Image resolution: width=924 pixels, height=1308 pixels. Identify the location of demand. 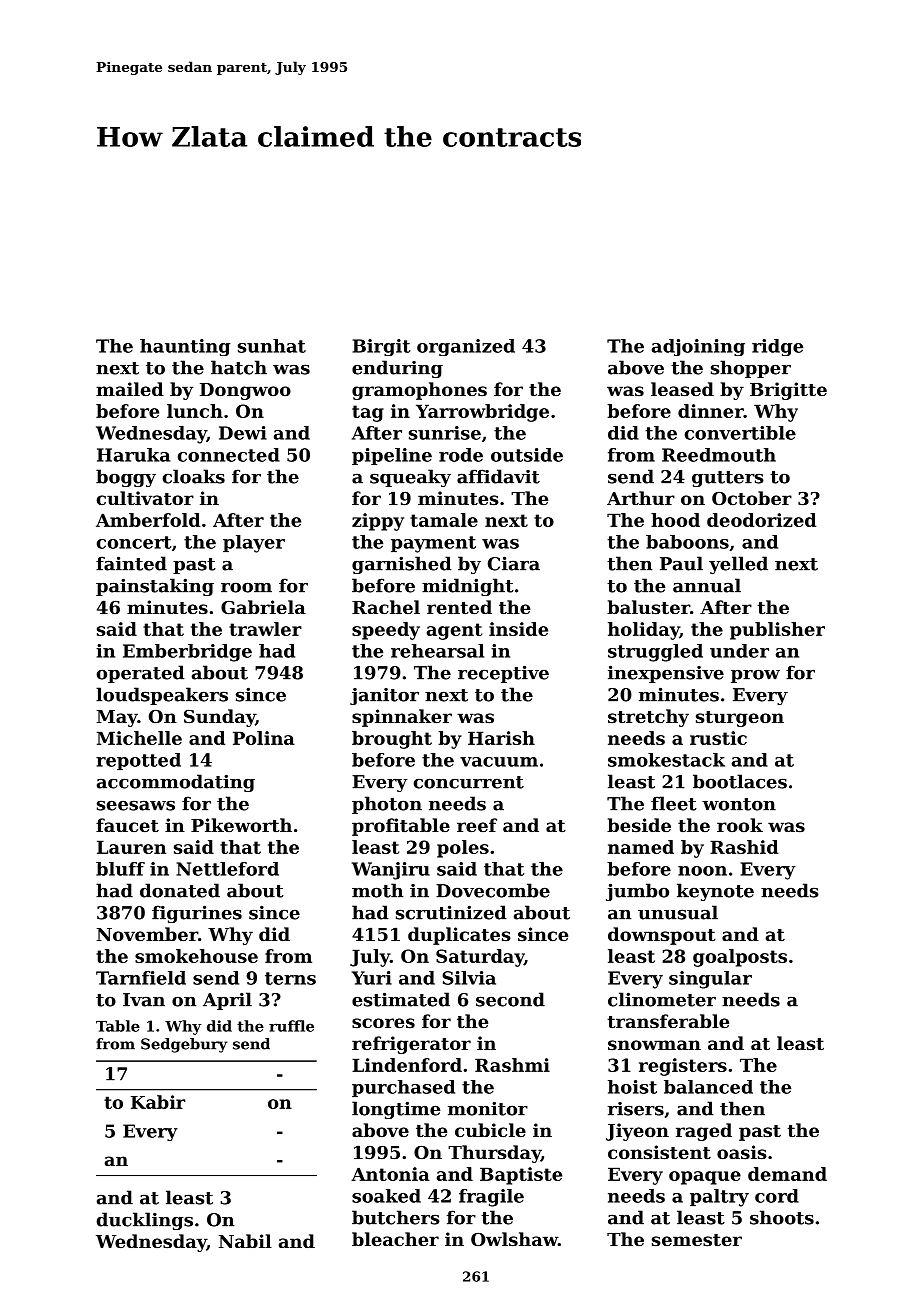
(787, 1174).
